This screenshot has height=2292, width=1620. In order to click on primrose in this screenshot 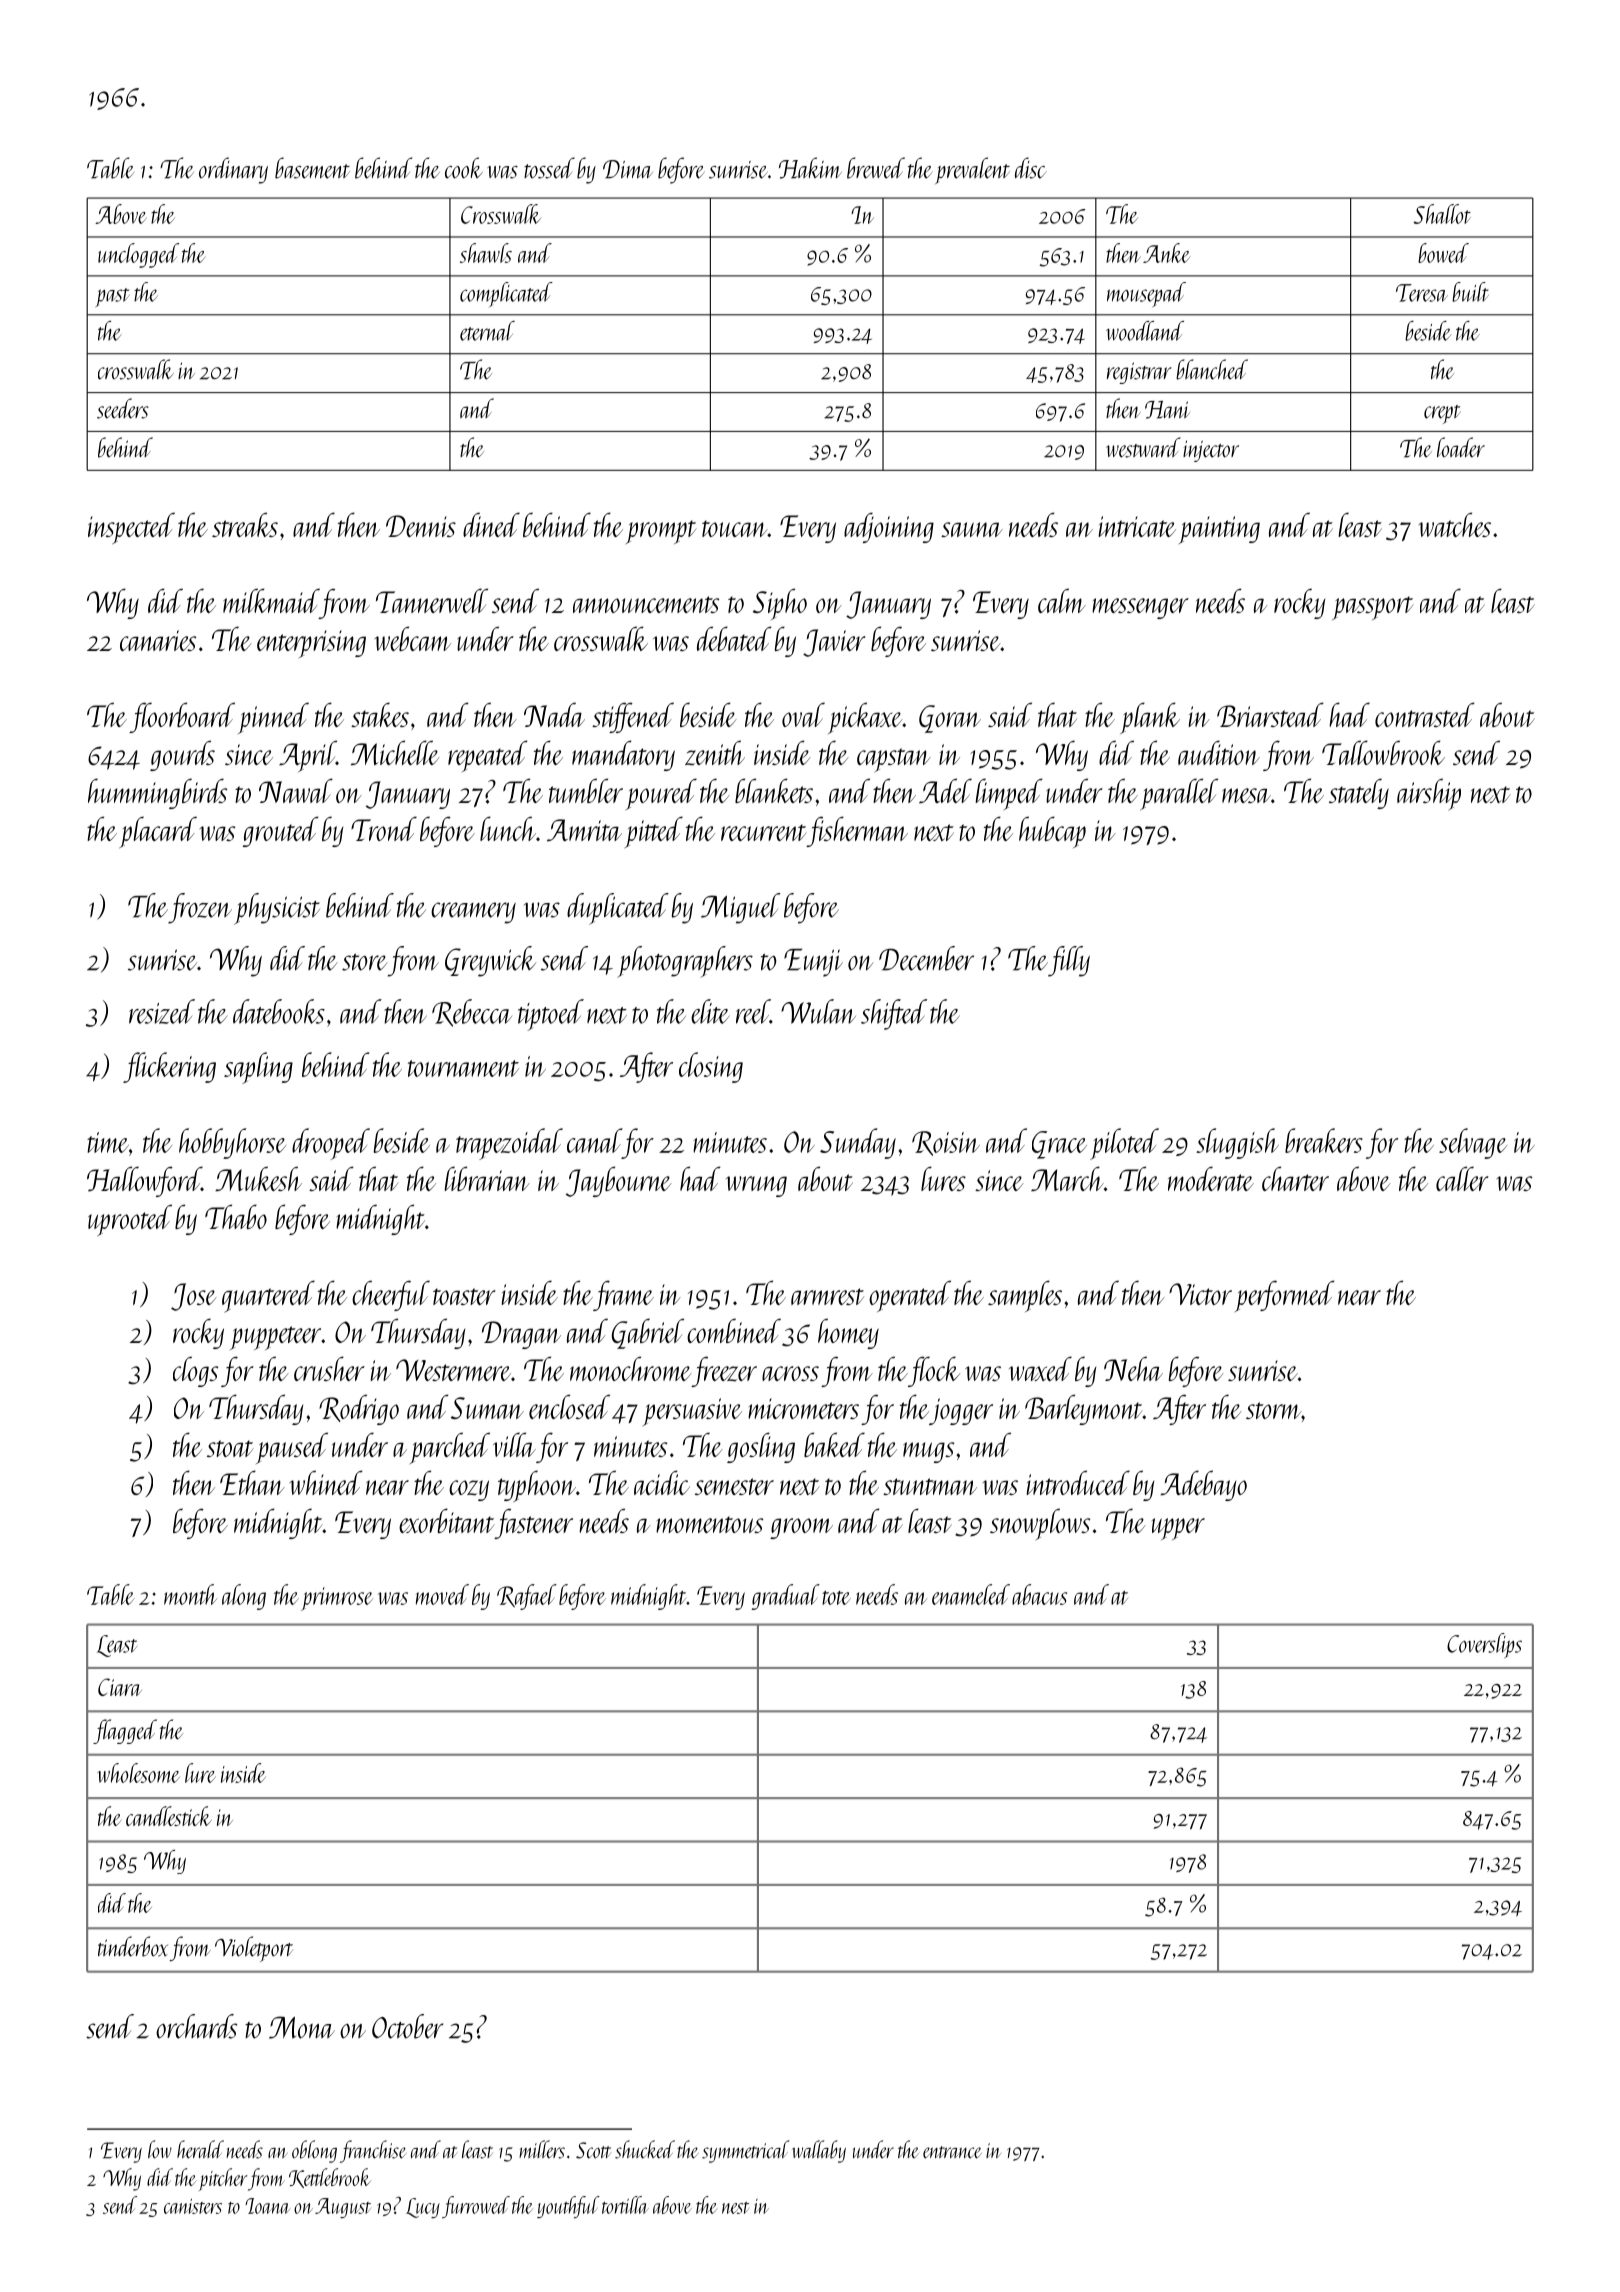, I will do `click(337, 1599)`.
